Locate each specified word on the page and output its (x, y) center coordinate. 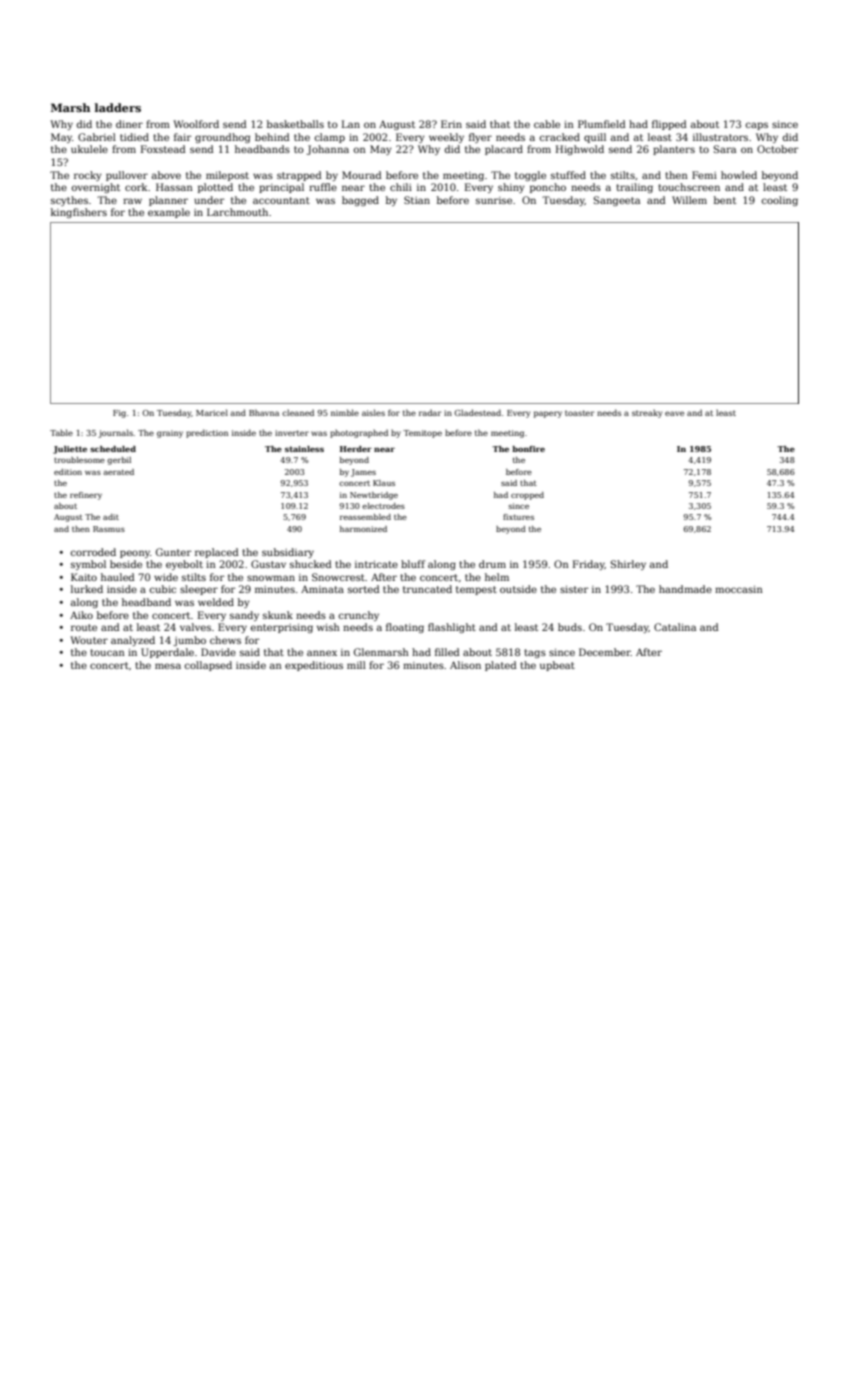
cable (547, 124)
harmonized (363, 529)
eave (674, 413)
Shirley (628, 565)
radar (430, 412)
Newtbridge (374, 496)
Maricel (212, 412)
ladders (118, 107)
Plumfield (602, 124)
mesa (168, 666)
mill (356, 665)
